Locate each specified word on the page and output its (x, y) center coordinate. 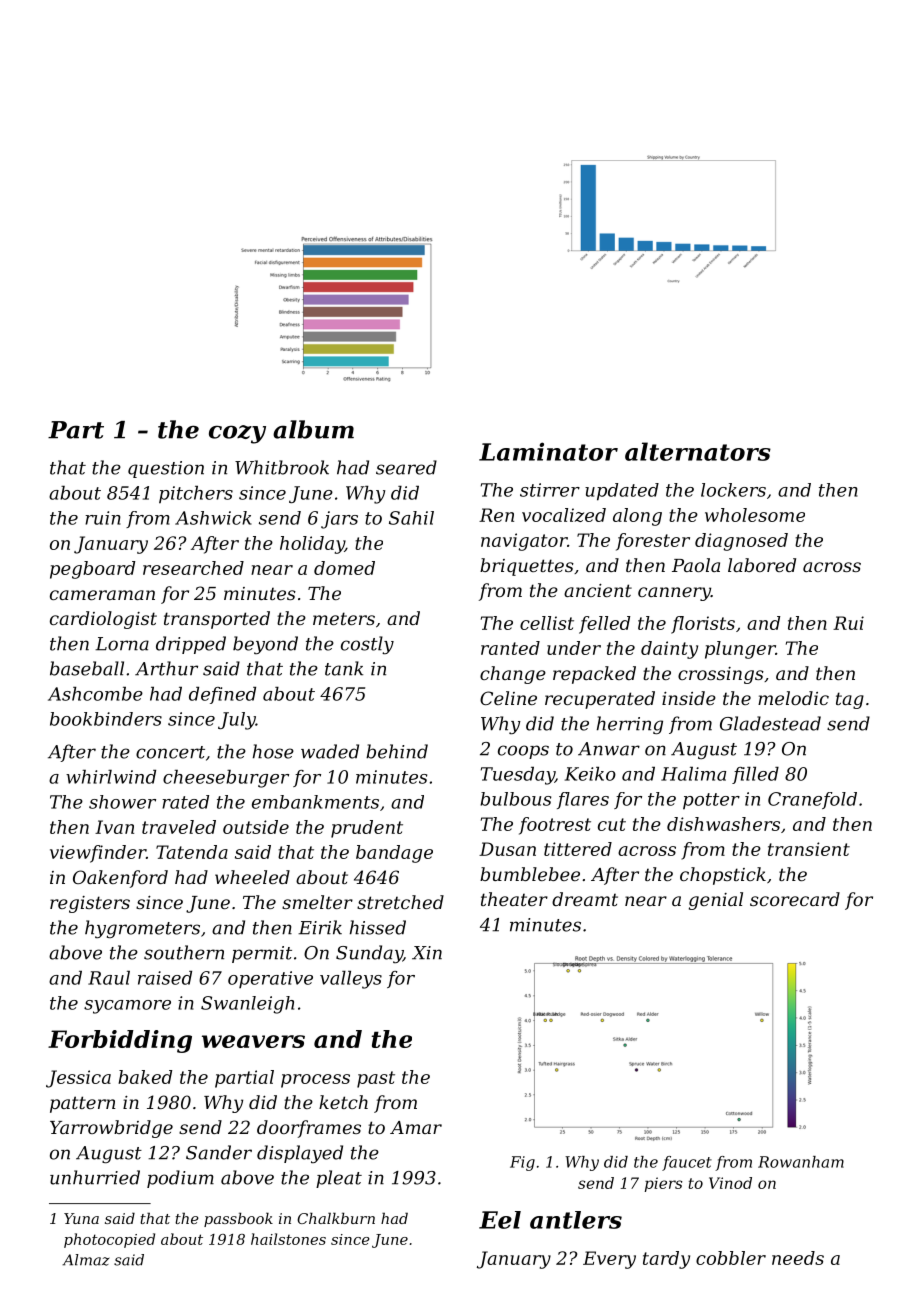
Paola (696, 565)
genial (716, 901)
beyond (265, 645)
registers (90, 904)
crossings (721, 675)
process (315, 1081)
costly (367, 645)
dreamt (585, 899)
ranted (510, 648)
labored (762, 565)
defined (222, 695)
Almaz (85, 1260)
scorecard (795, 899)
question (166, 469)
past (376, 1079)
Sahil (411, 518)
